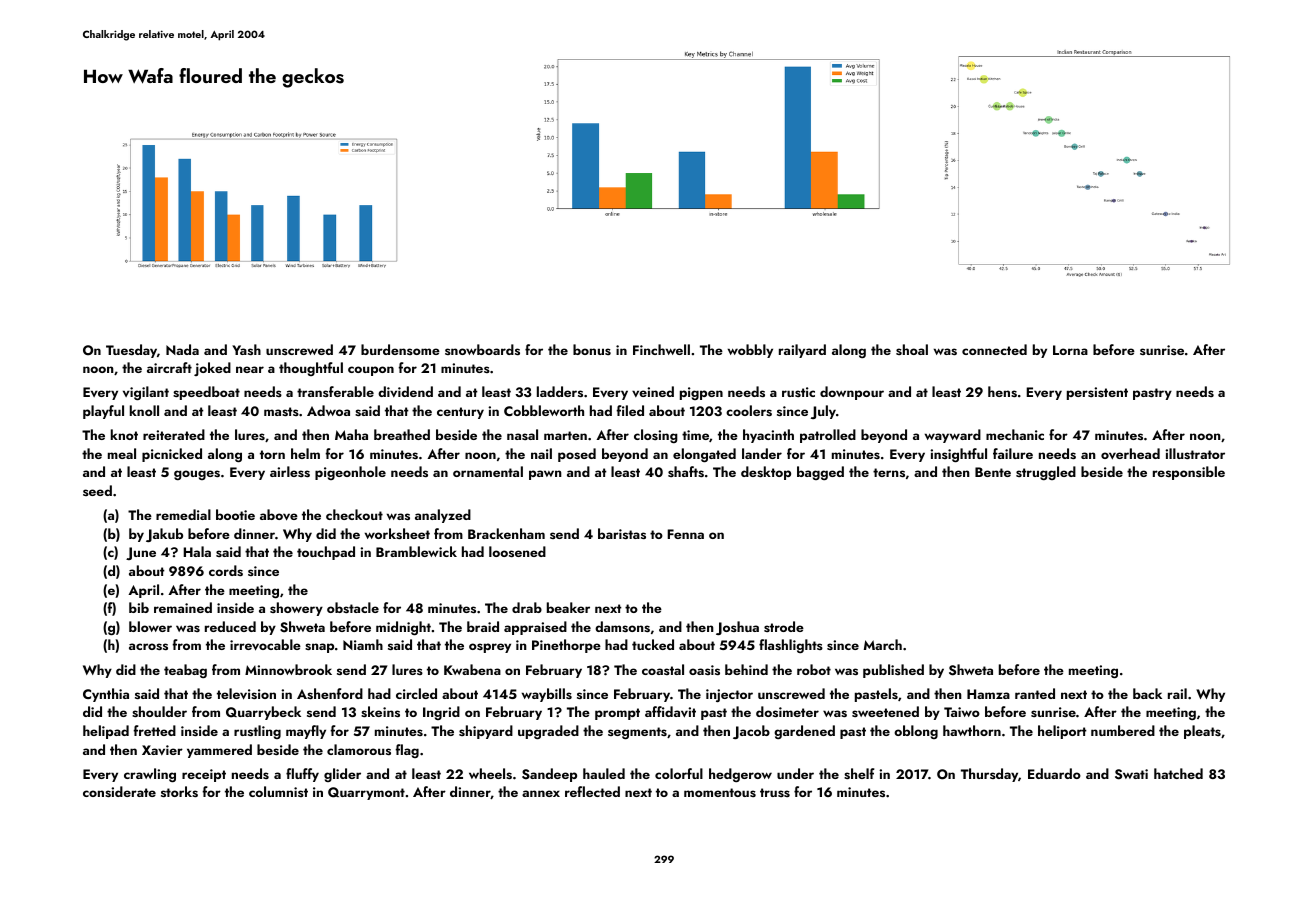  What do you see at coordinates (139, 607) in the image?
I see `bib` at bounding box center [139, 607].
